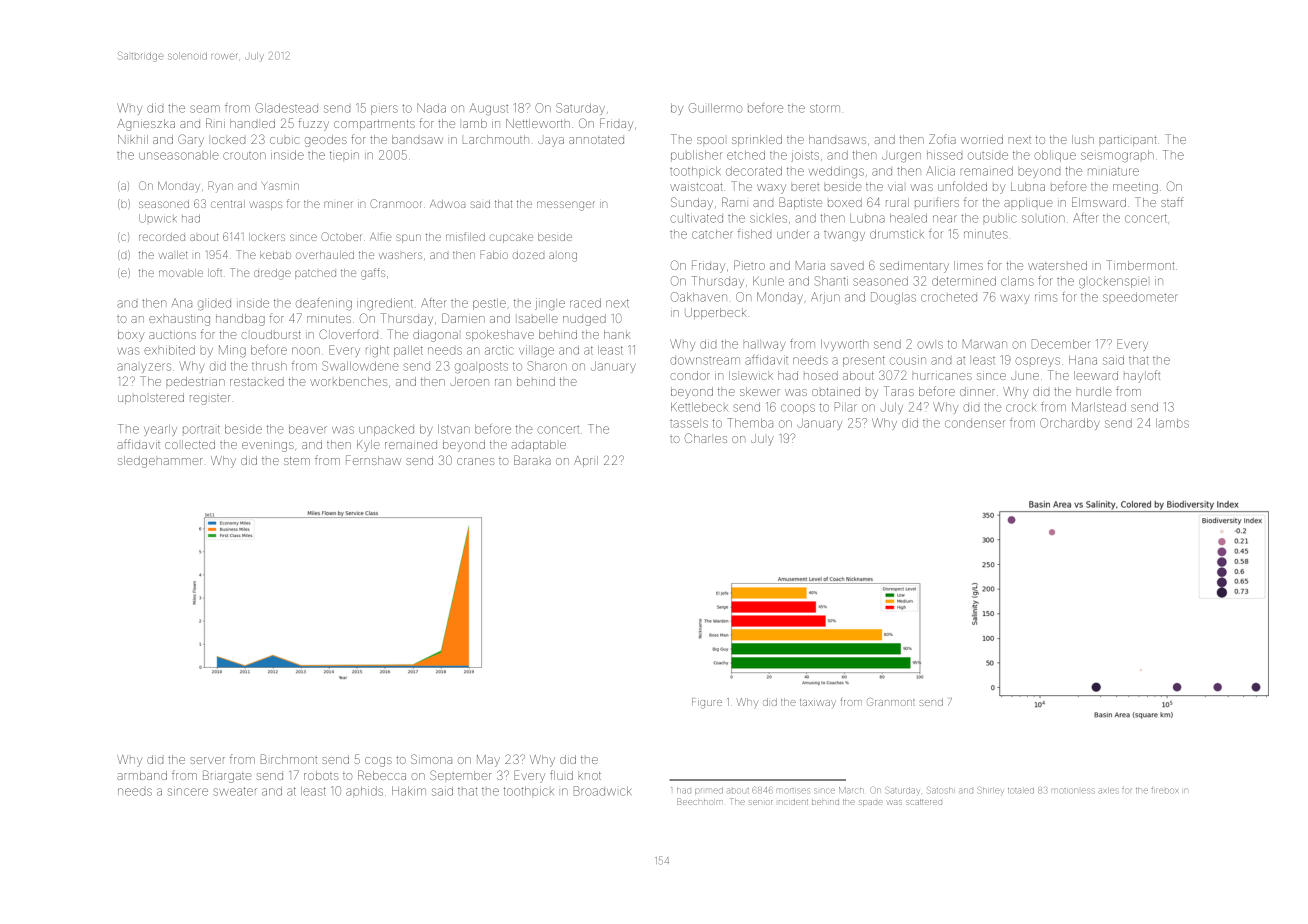 This screenshot has width=1308, height=924. What do you see at coordinates (975, 424) in the screenshot?
I see `condenser` at bounding box center [975, 424].
